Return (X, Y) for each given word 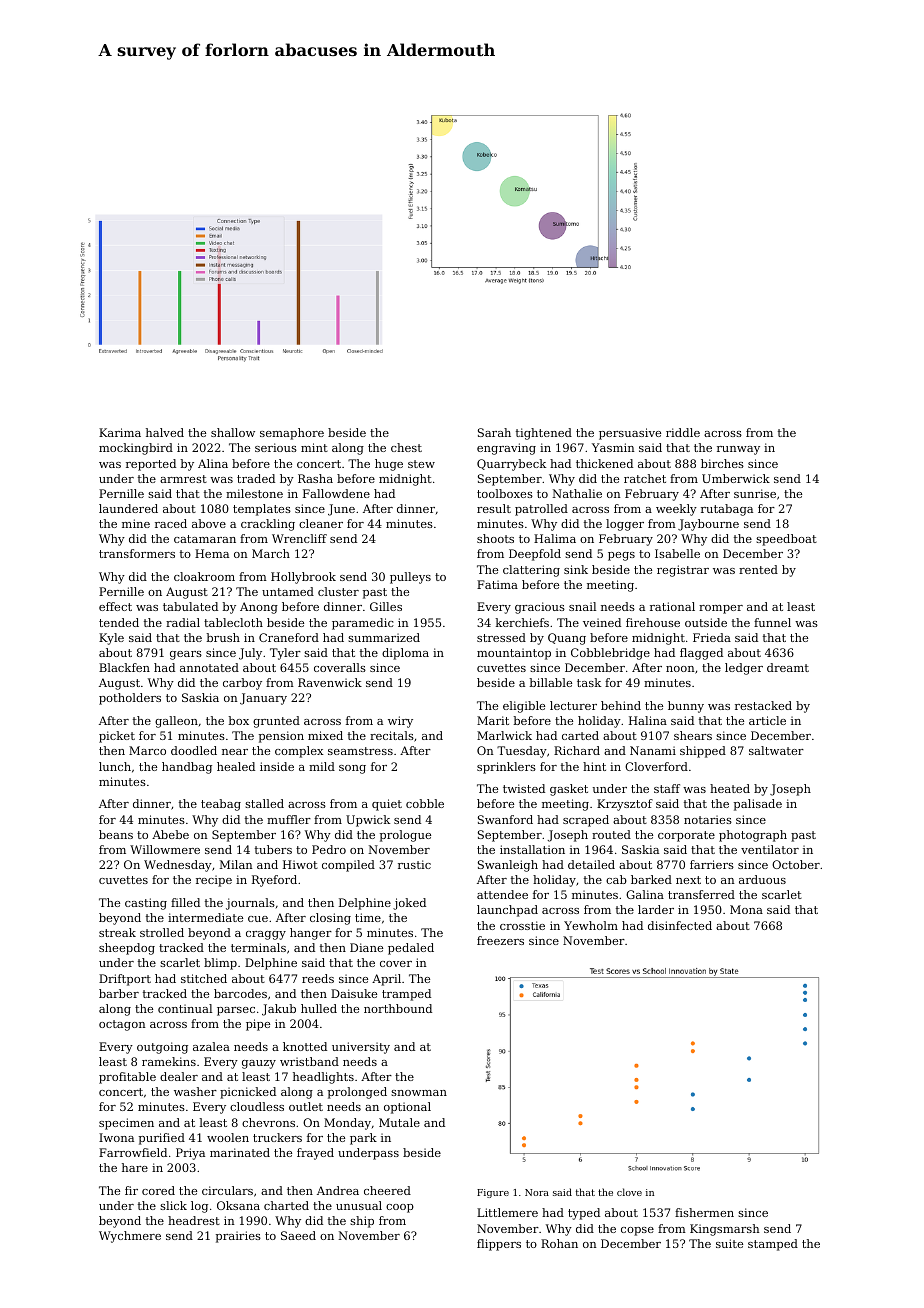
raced (171, 523)
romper (721, 609)
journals (250, 904)
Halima (555, 538)
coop (400, 1208)
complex (299, 752)
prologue (405, 836)
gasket (569, 790)
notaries (708, 819)
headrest (194, 1220)
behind (621, 705)
